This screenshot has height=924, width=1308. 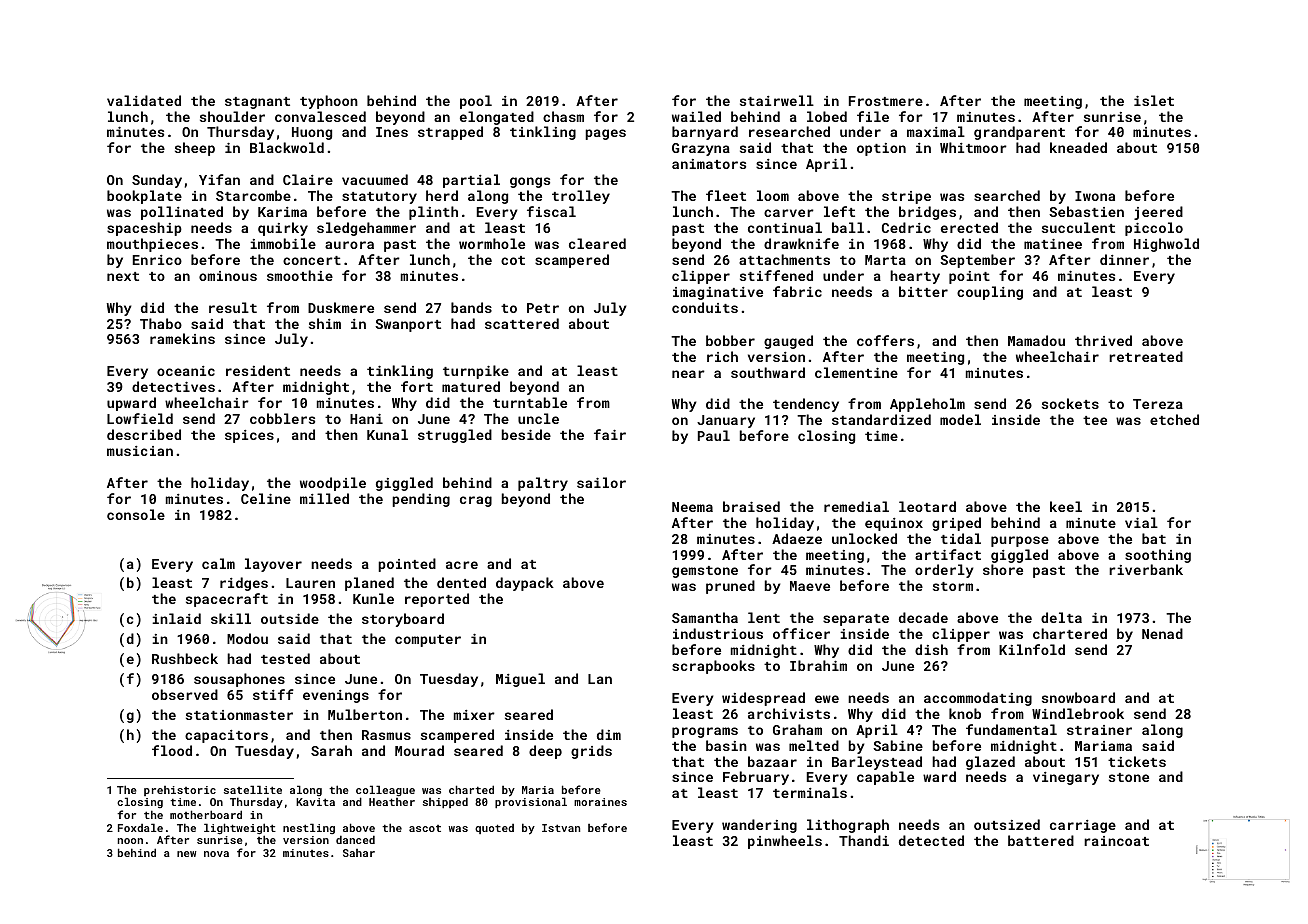 I want to click on spices, so click(x=249, y=436).
